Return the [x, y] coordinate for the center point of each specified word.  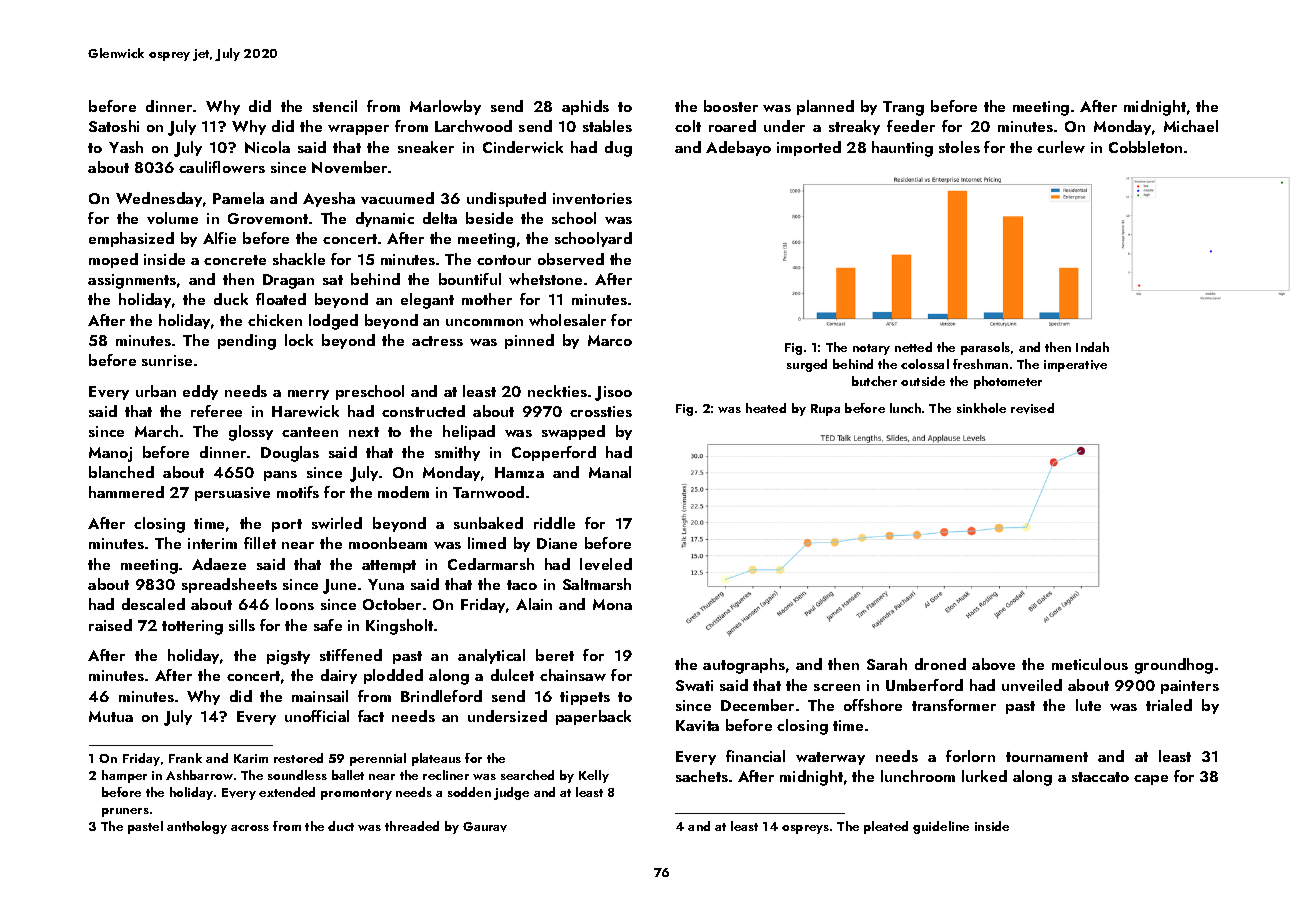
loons [295, 604]
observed [571, 259]
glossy [251, 433]
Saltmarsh [597, 584]
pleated [886, 827]
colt [688, 126]
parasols [985, 348]
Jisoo [613, 393]
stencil [335, 106]
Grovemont [268, 218]
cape [1151, 780]
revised [1032, 408]
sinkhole [981, 408]
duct [341, 826]
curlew [1061, 147]
